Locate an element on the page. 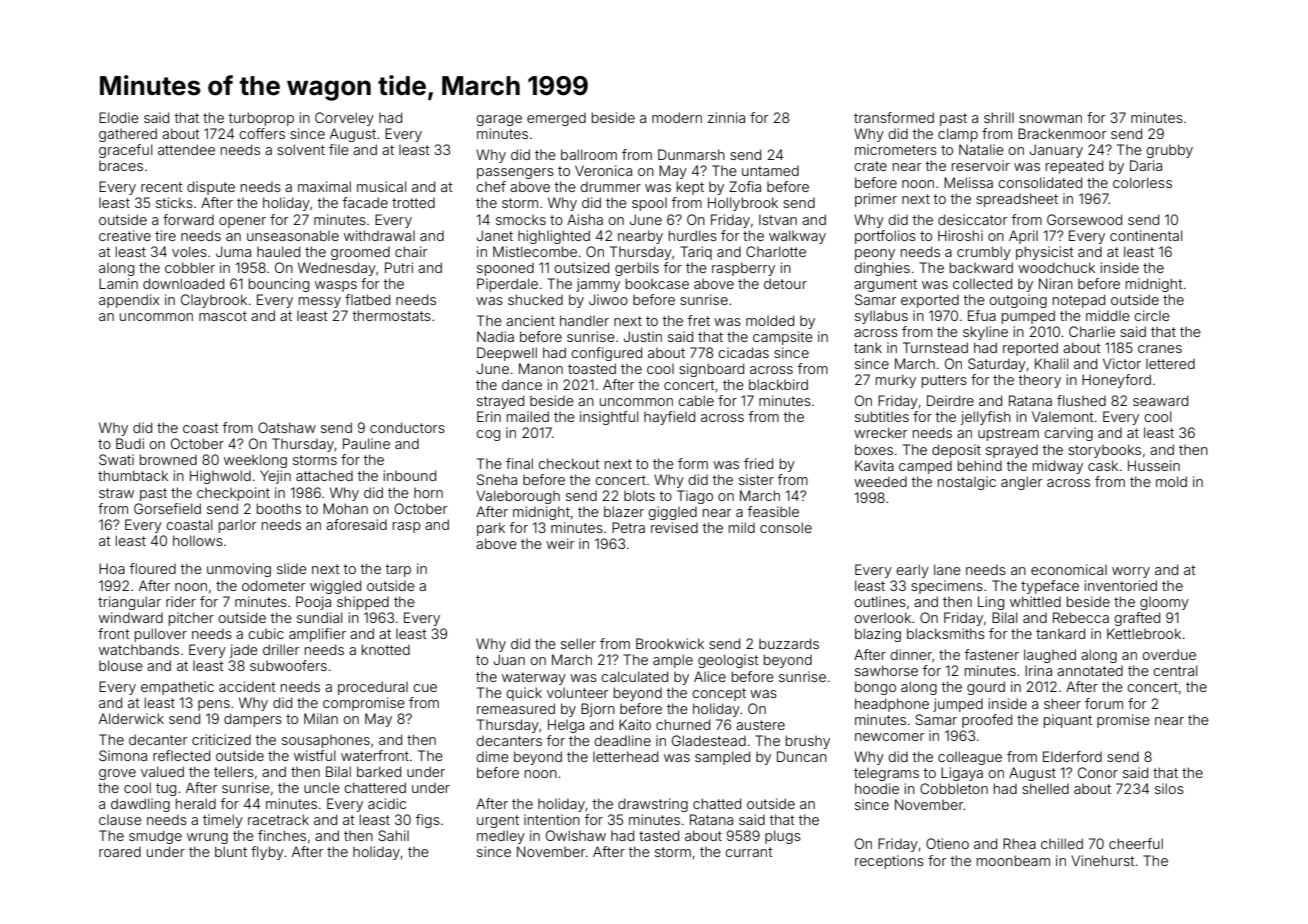 The height and width of the image is (924, 1308). Budi is located at coordinates (130, 443).
